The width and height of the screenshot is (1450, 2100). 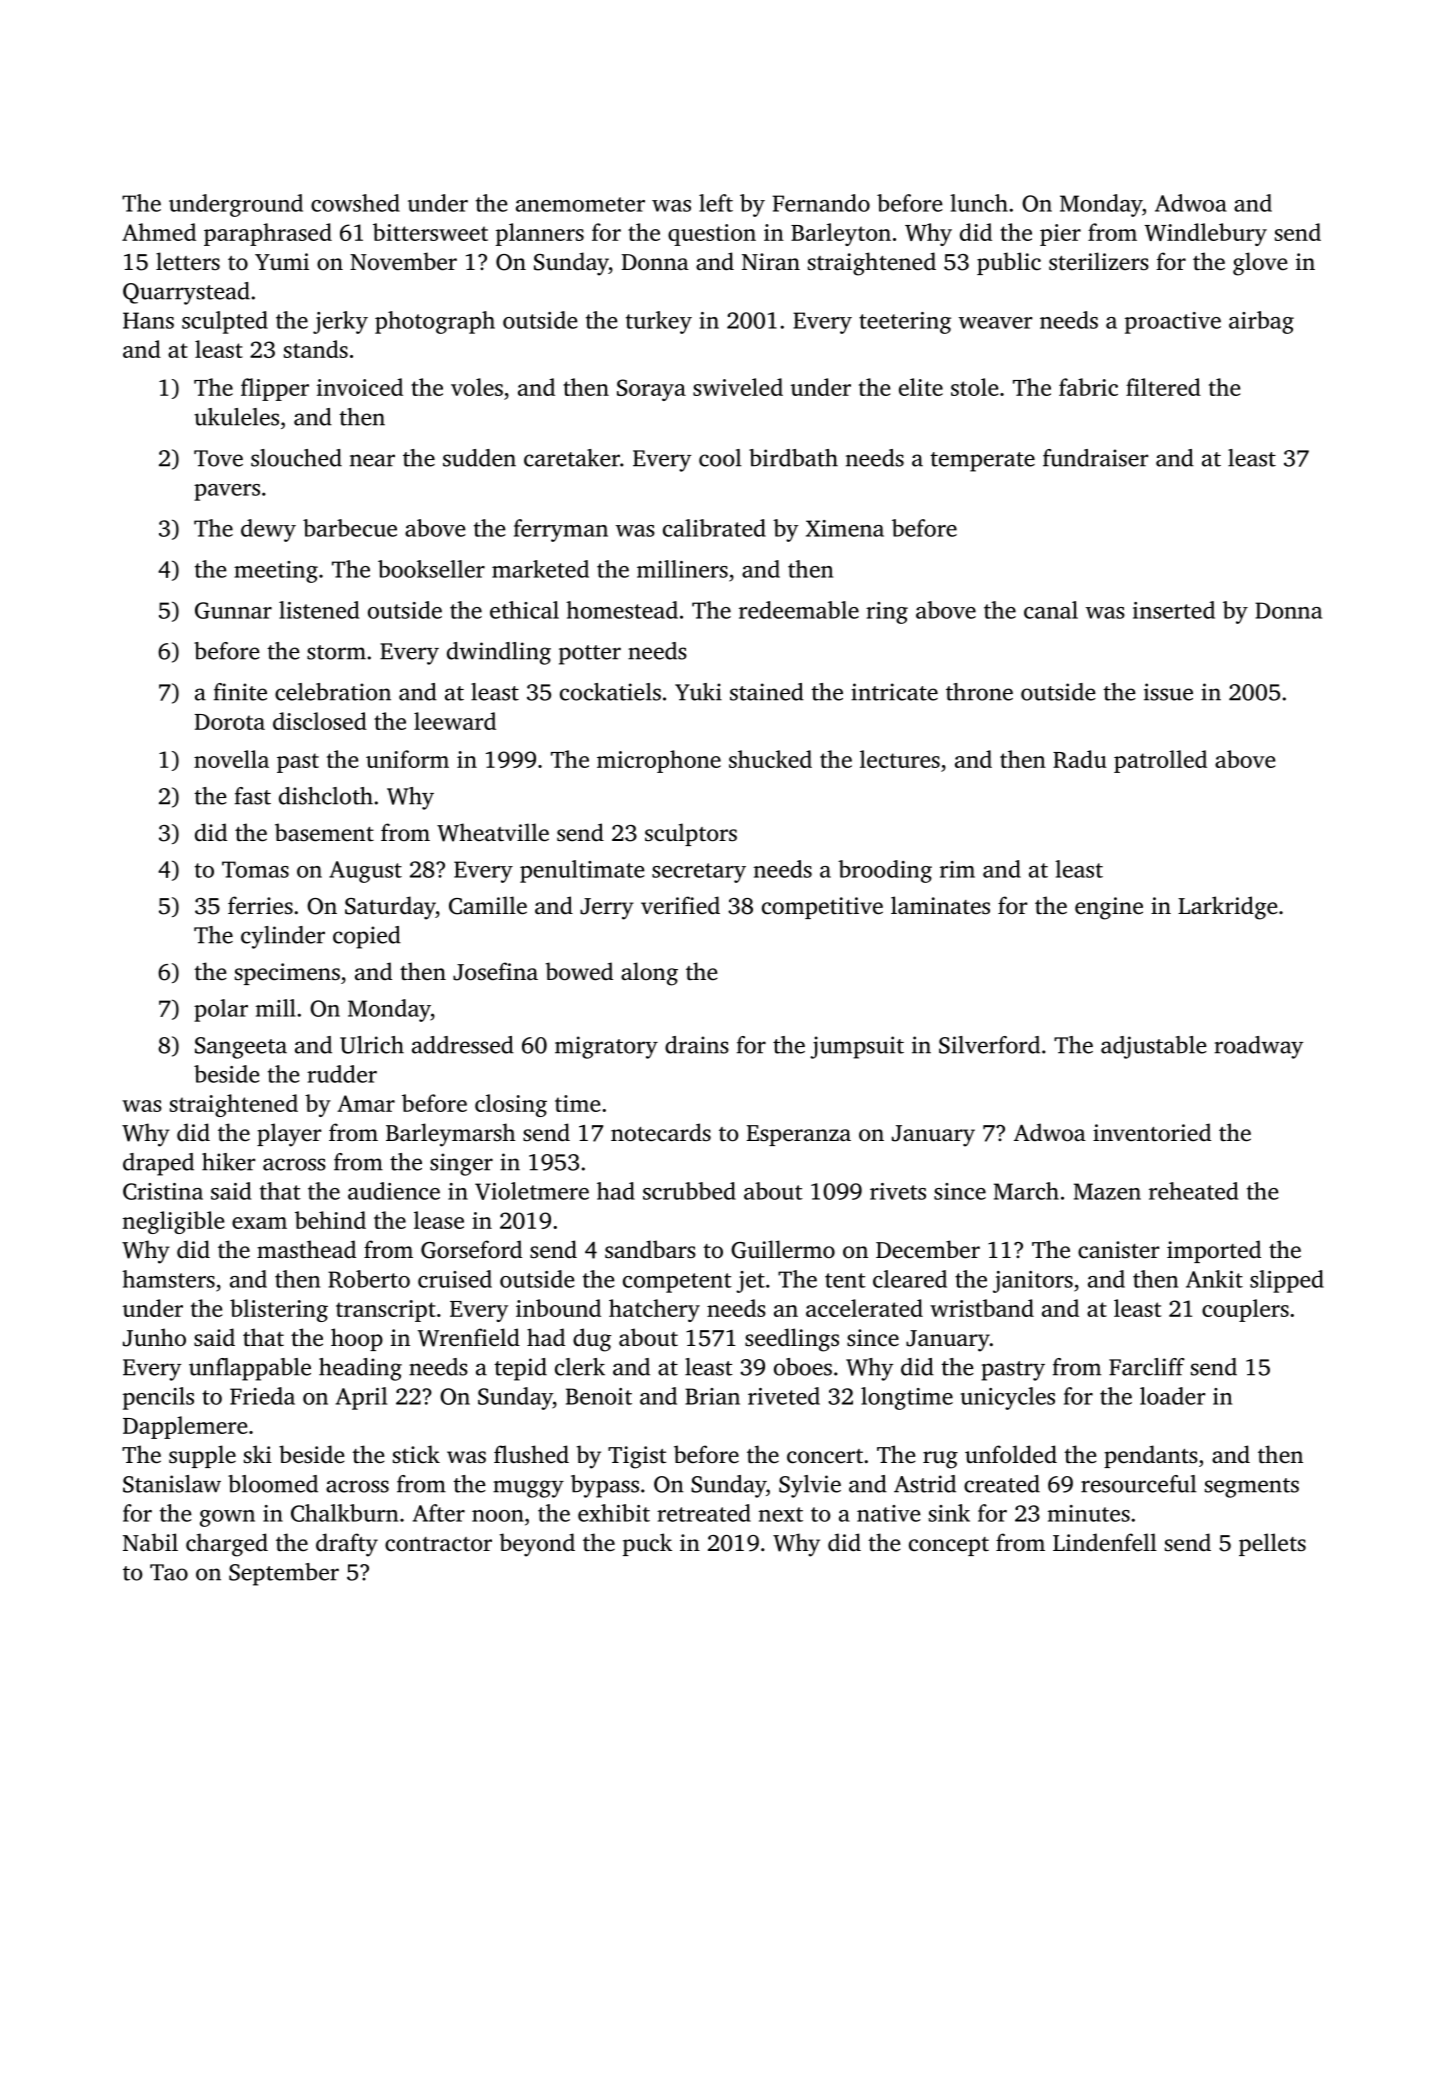 I want to click on accelerated, so click(x=864, y=1308).
